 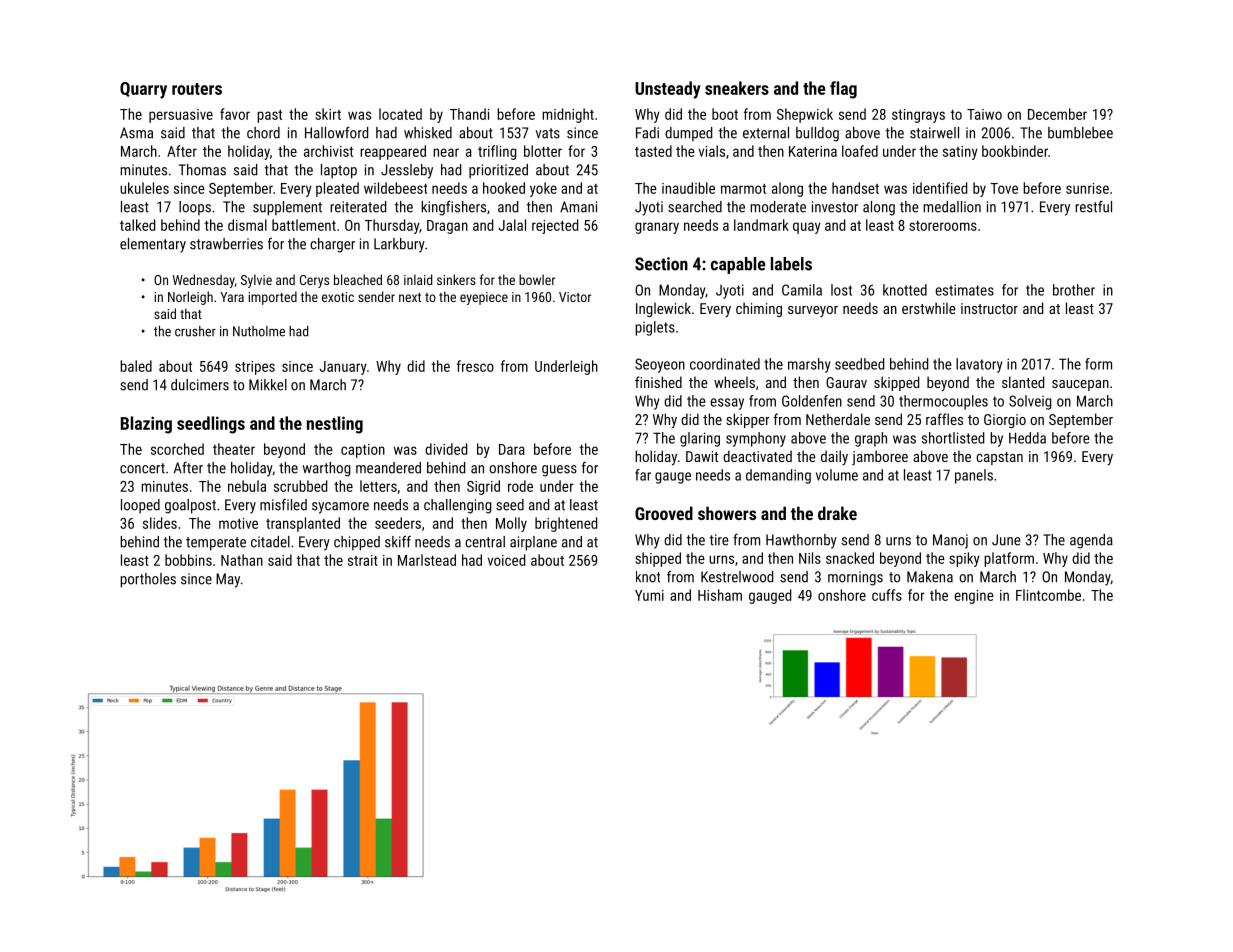 What do you see at coordinates (181, 116) in the document?
I see `persuasive` at bounding box center [181, 116].
